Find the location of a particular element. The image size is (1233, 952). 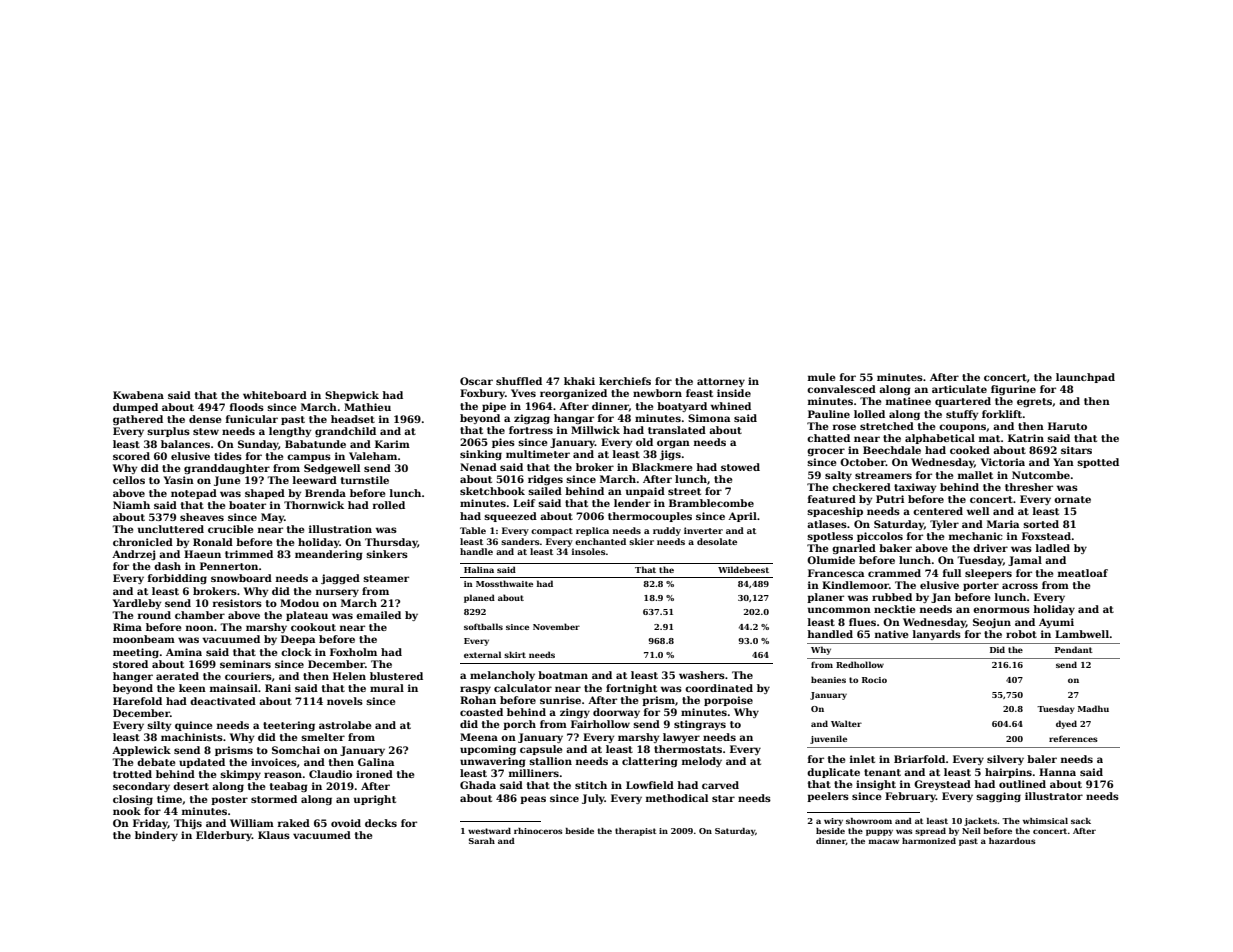

Klaus is located at coordinates (274, 835).
